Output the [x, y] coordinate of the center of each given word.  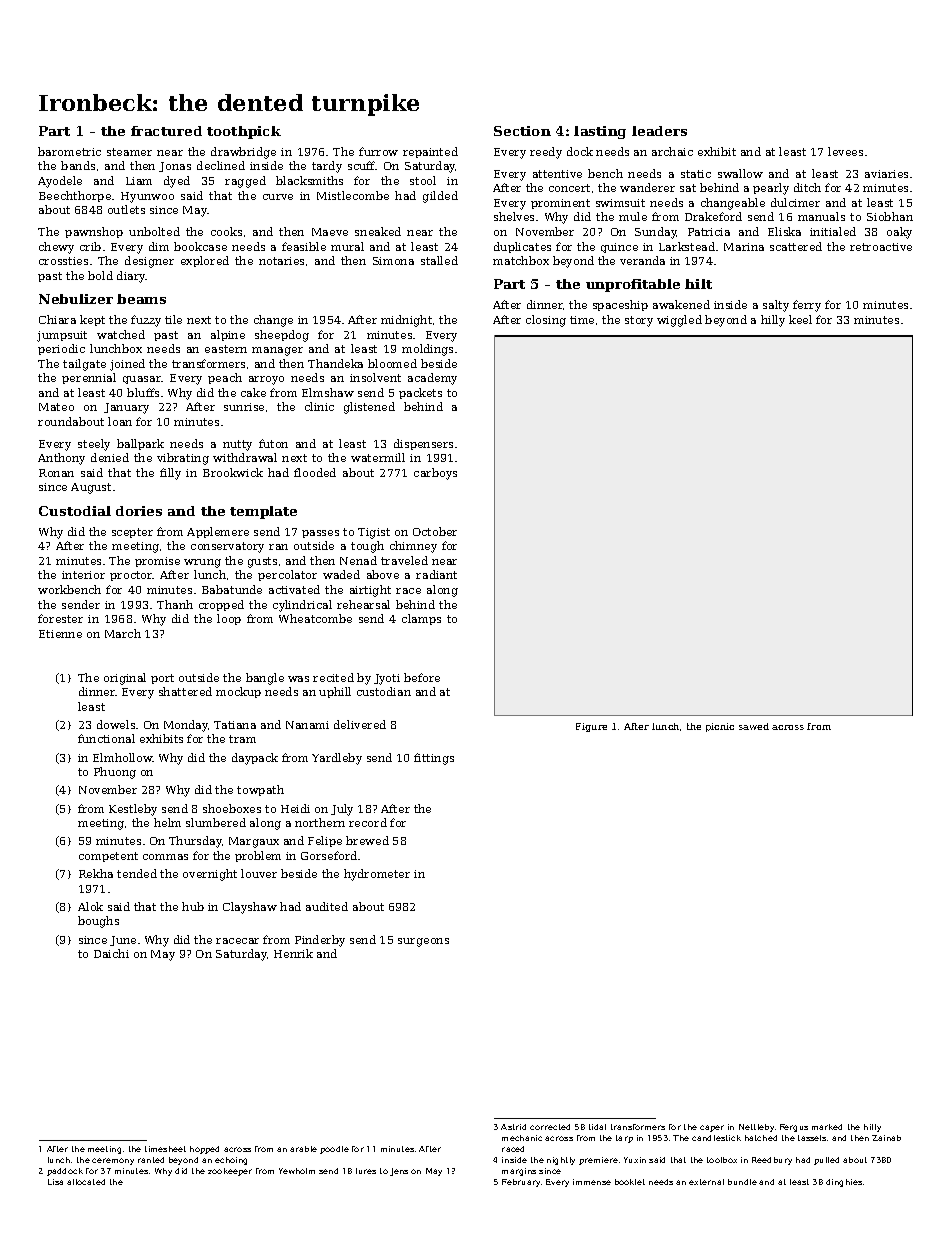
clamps [421, 619]
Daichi [111, 953]
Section [522, 131]
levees [845, 151]
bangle [265, 679]
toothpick [244, 132]
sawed [754, 726]
